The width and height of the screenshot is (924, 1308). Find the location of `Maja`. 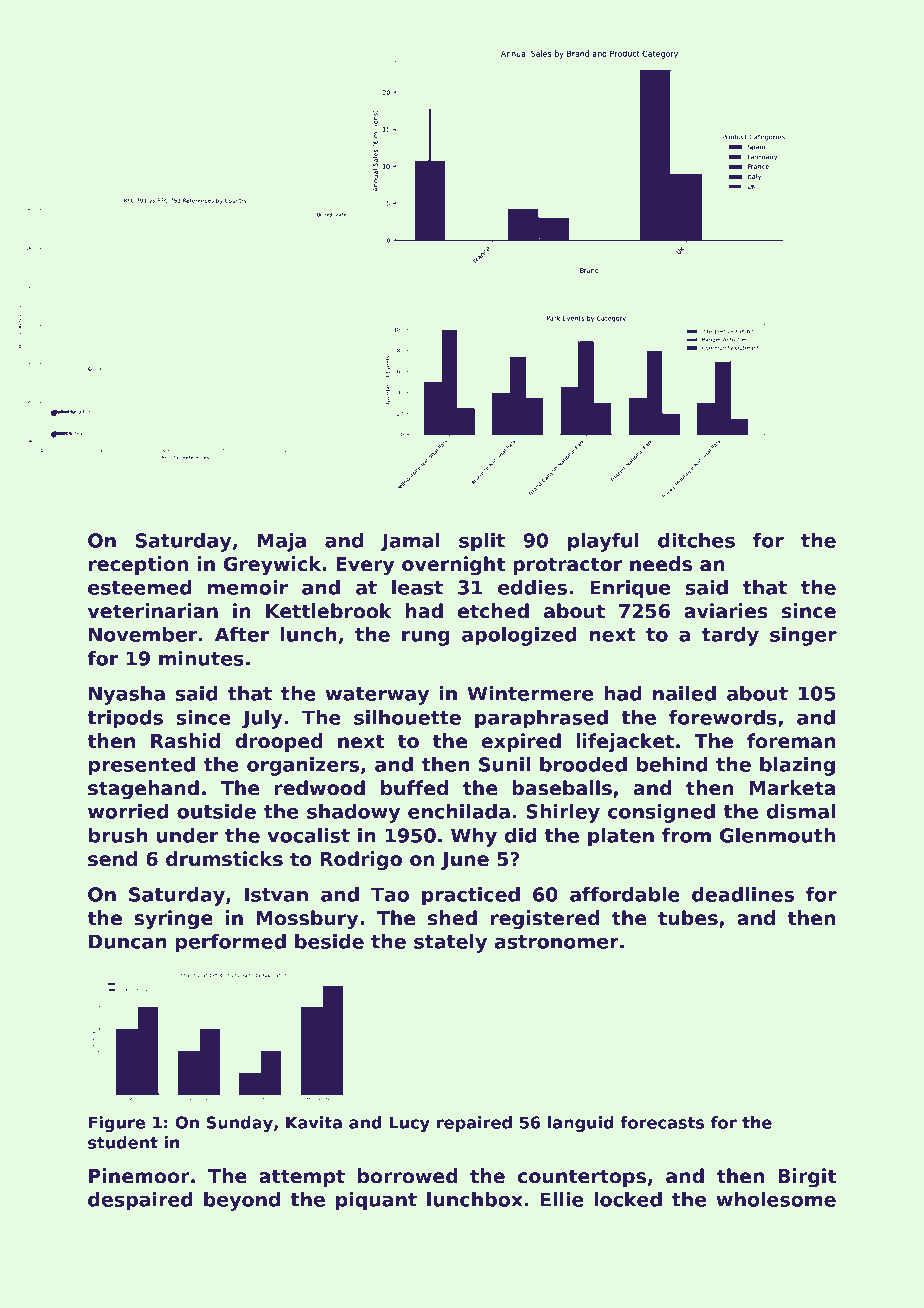

Maja is located at coordinates (282, 542).
